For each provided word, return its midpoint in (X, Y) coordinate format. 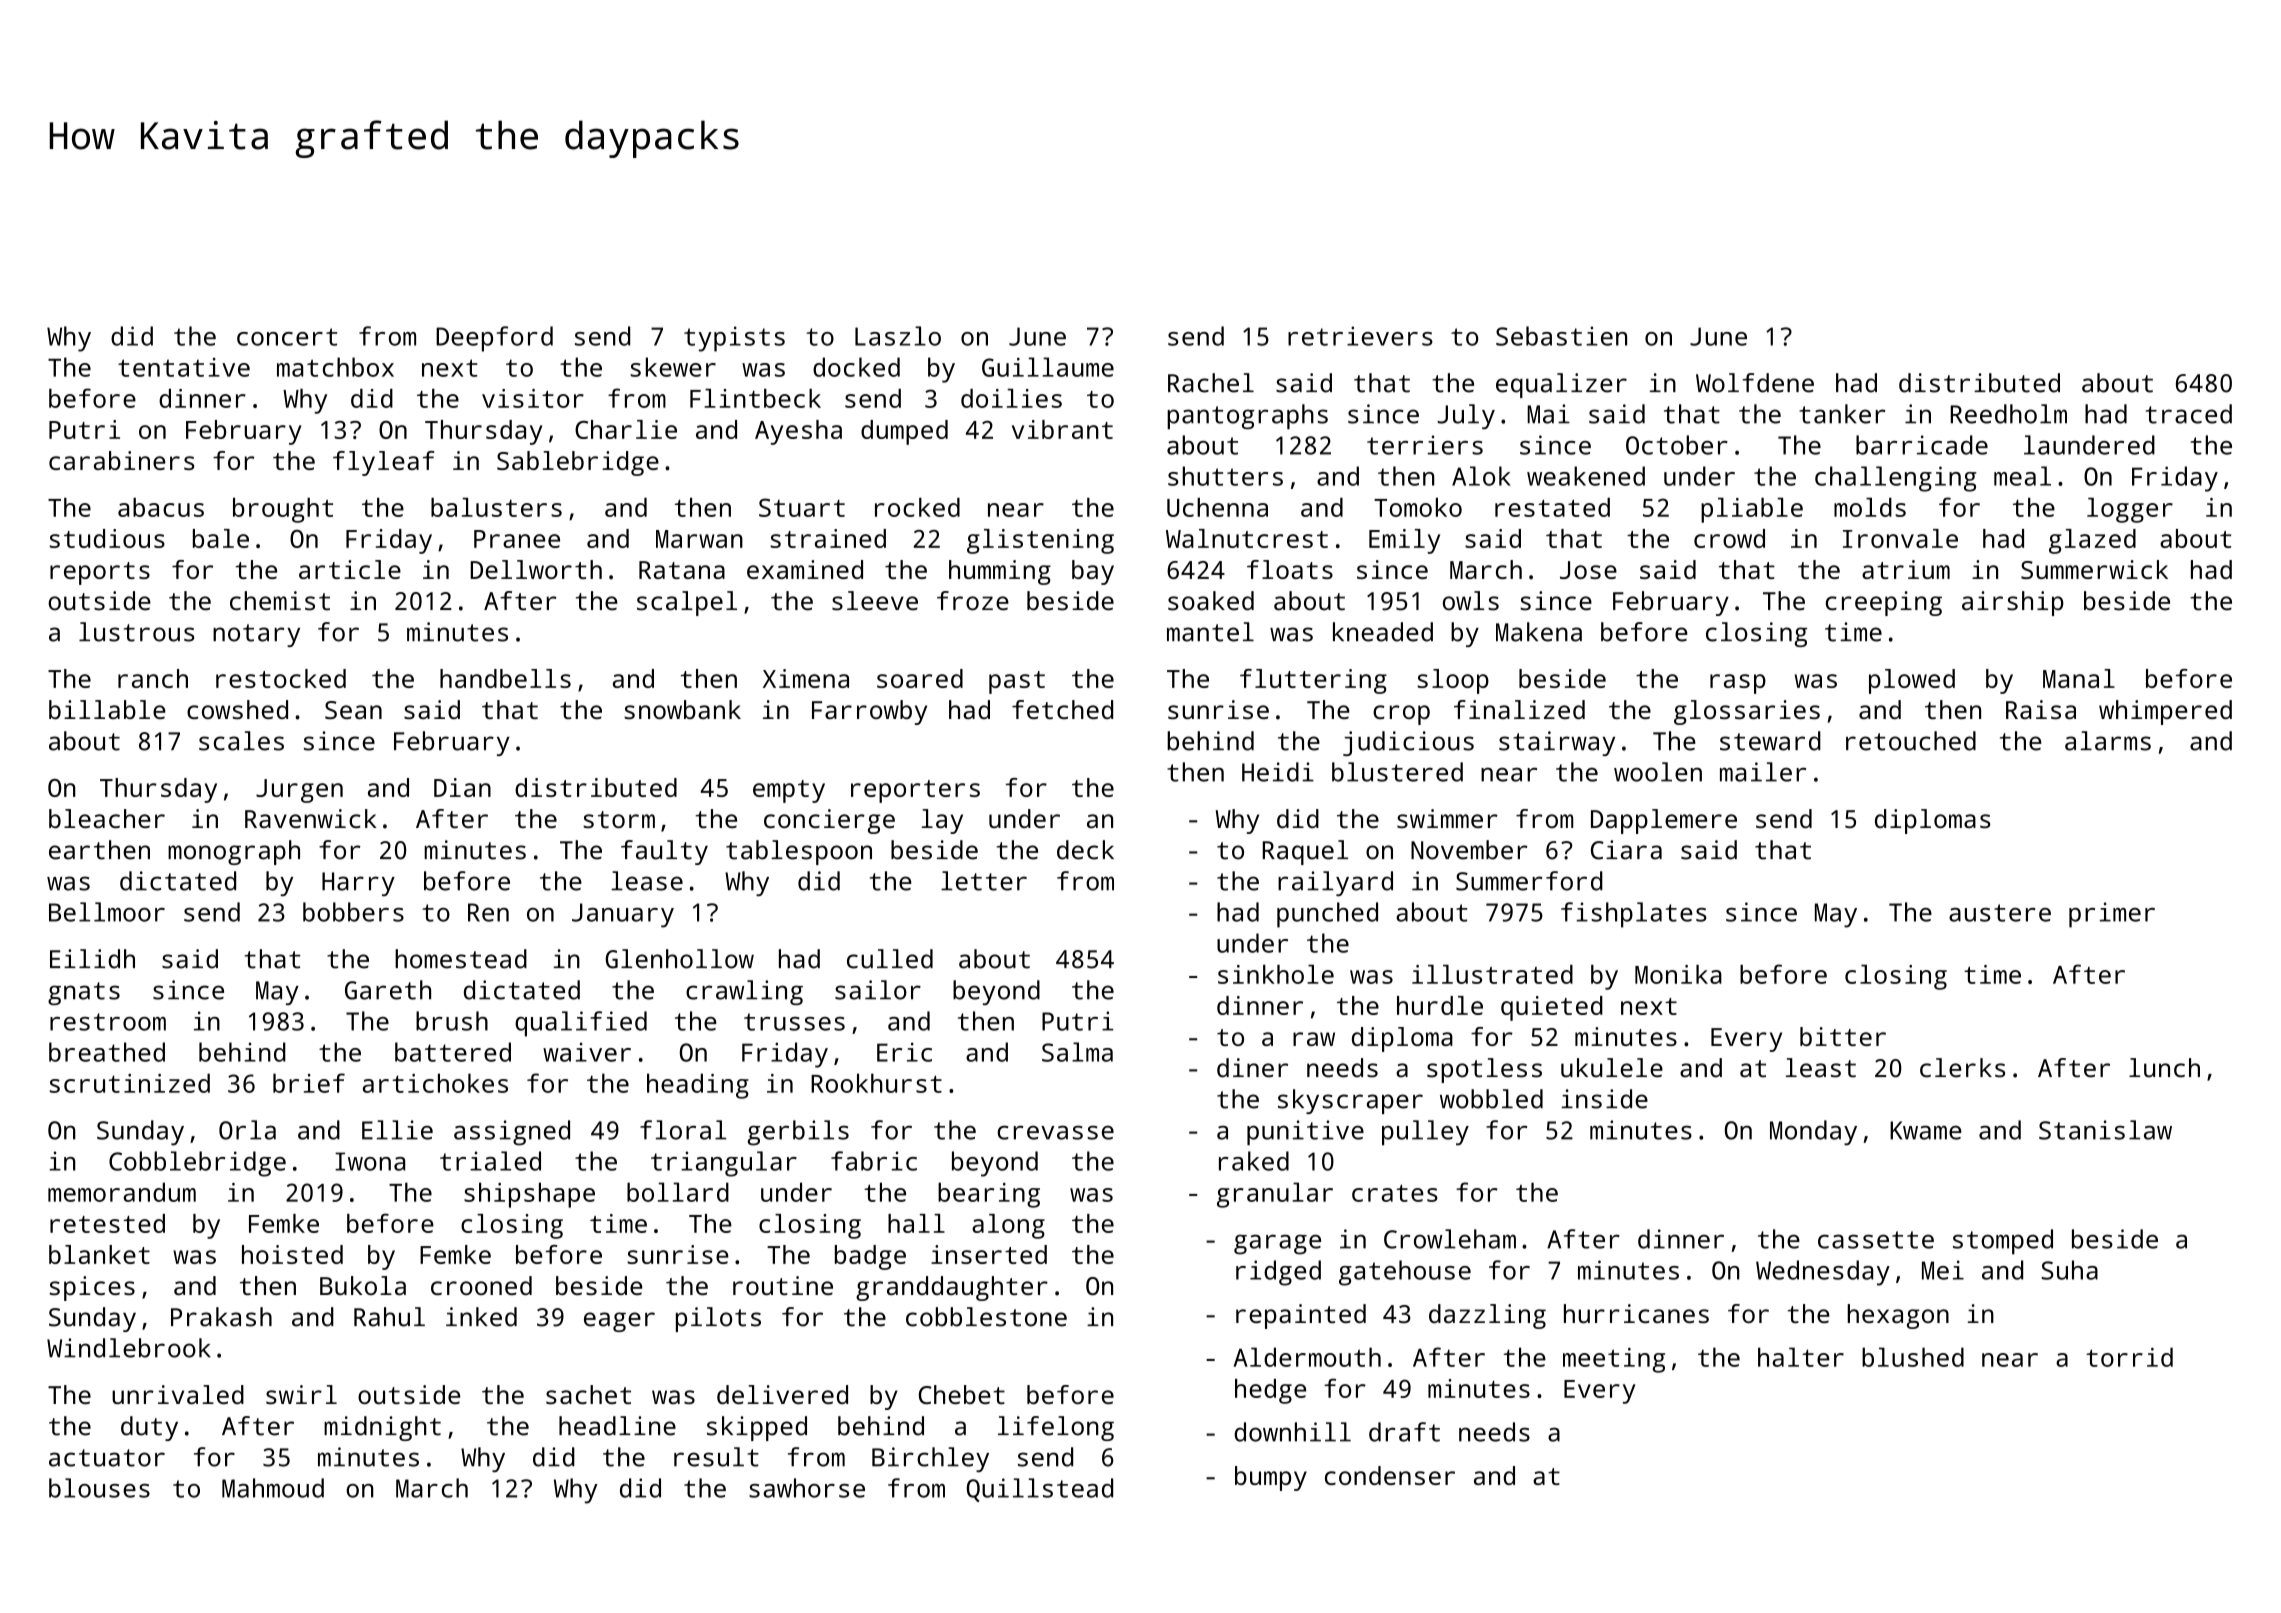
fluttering (1313, 681)
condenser (1390, 1475)
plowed (1912, 681)
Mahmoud (273, 1488)
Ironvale (1900, 538)
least (1821, 1068)
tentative (184, 367)
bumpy (1271, 1478)
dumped (904, 432)
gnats (84, 993)
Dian (462, 787)
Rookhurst (876, 1083)
